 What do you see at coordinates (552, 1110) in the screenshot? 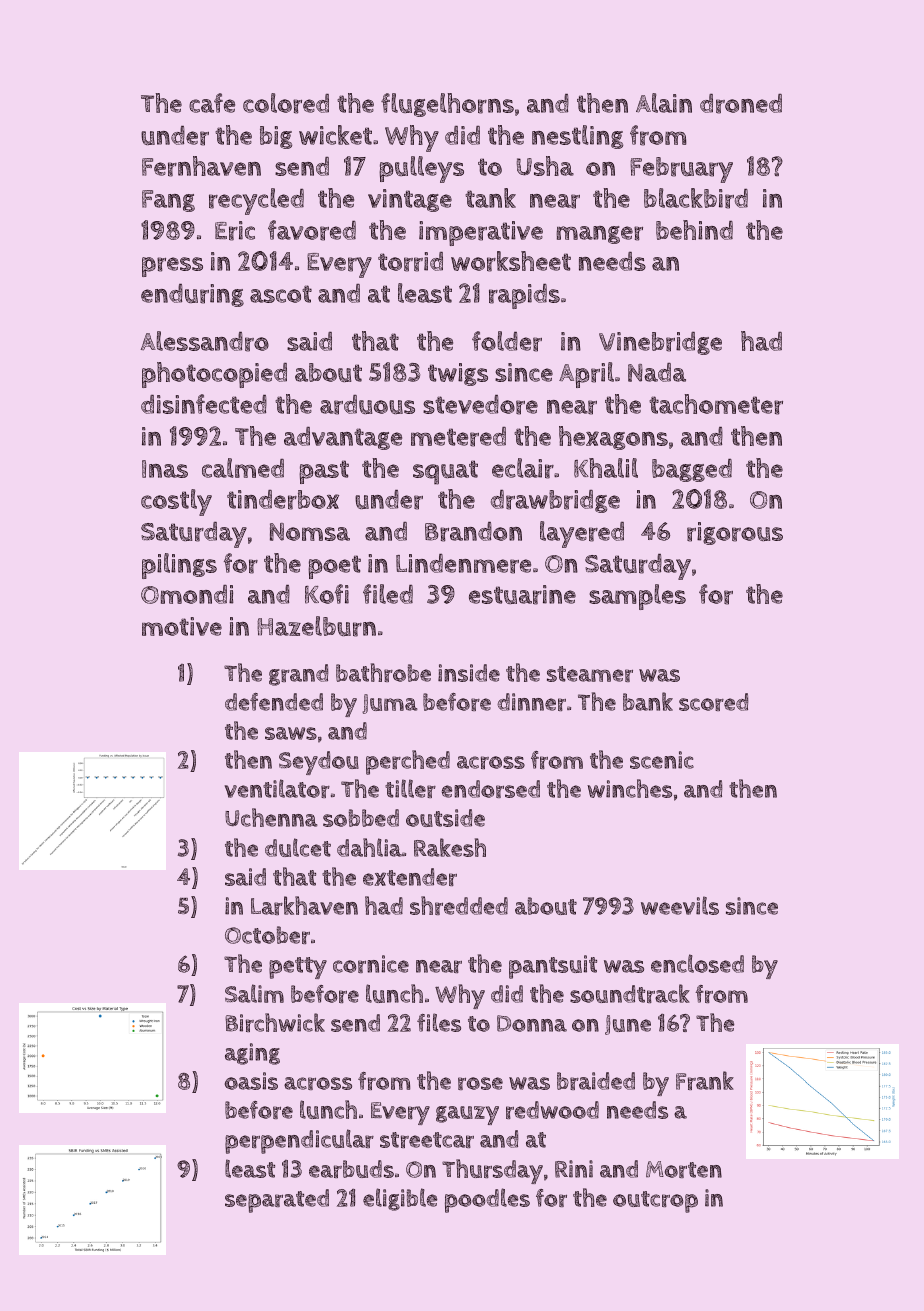
I see `redwood` at bounding box center [552, 1110].
